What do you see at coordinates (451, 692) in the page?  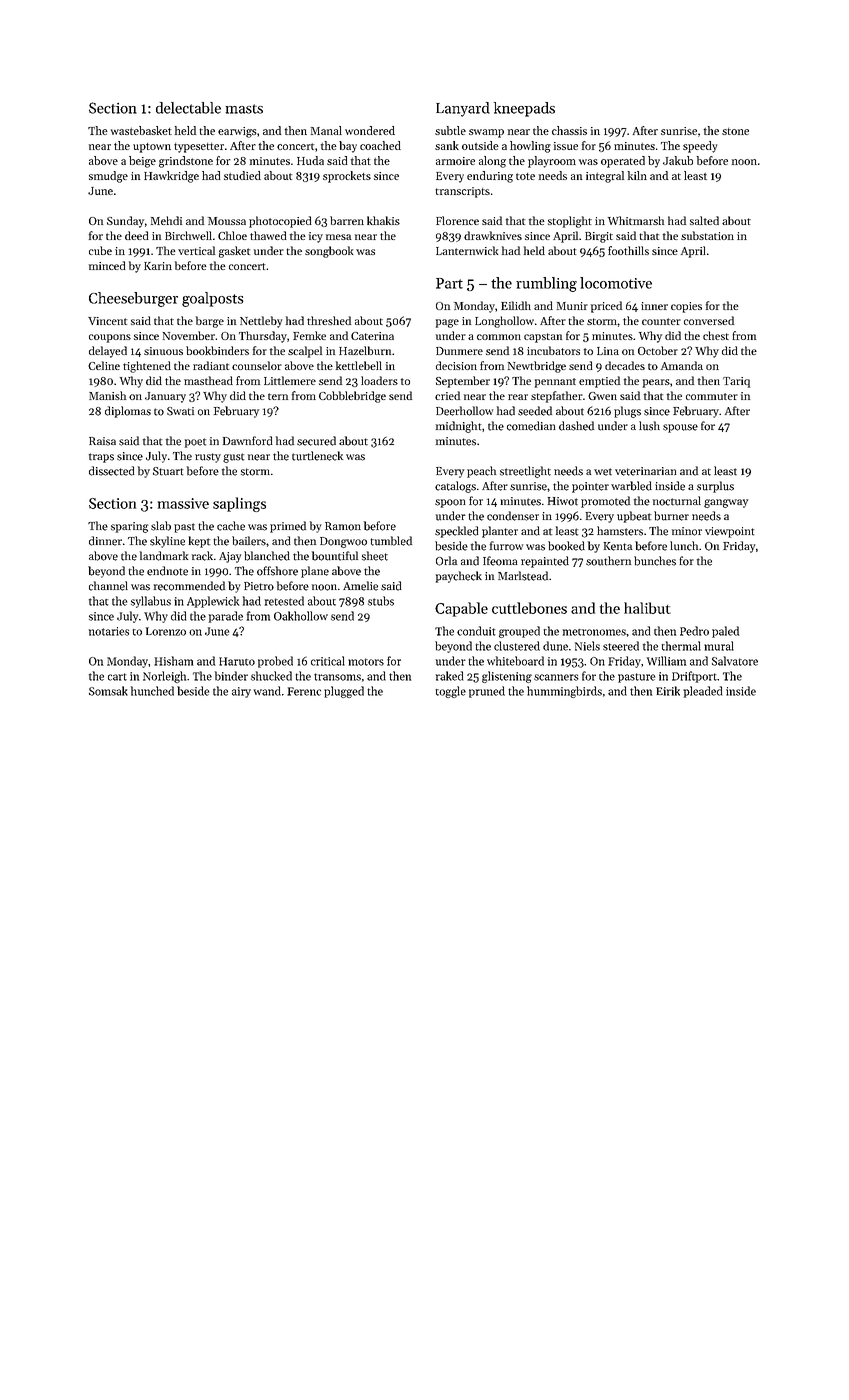 I see `toggle` at bounding box center [451, 692].
